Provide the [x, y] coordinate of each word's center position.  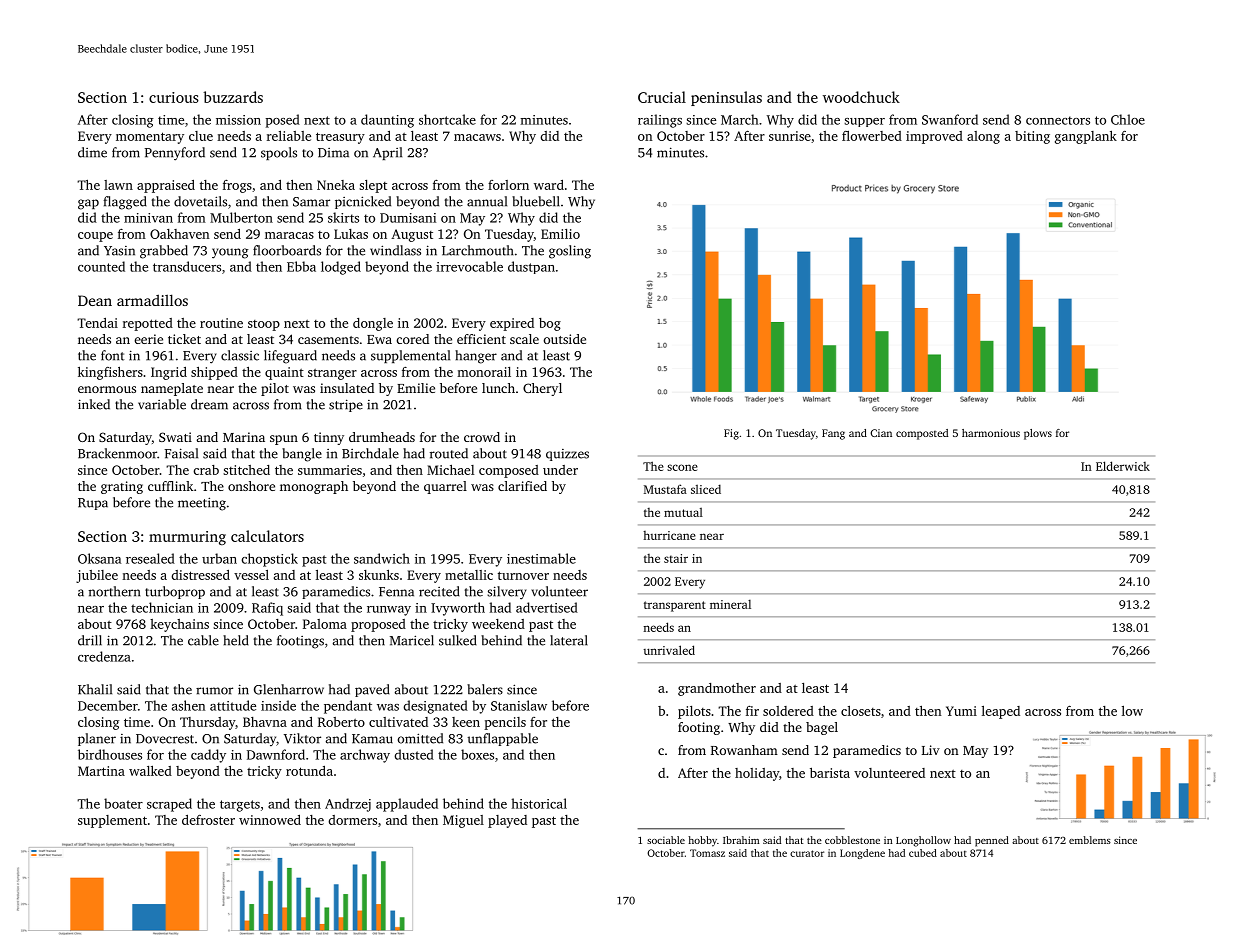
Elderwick [1123, 466]
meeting [202, 504]
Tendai [97, 323]
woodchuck [861, 97]
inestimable [541, 558]
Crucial [662, 97]
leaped [1001, 712]
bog [550, 324]
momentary [150, 138]
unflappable [503, 739]
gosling [570, 252]
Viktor [302, 738]
